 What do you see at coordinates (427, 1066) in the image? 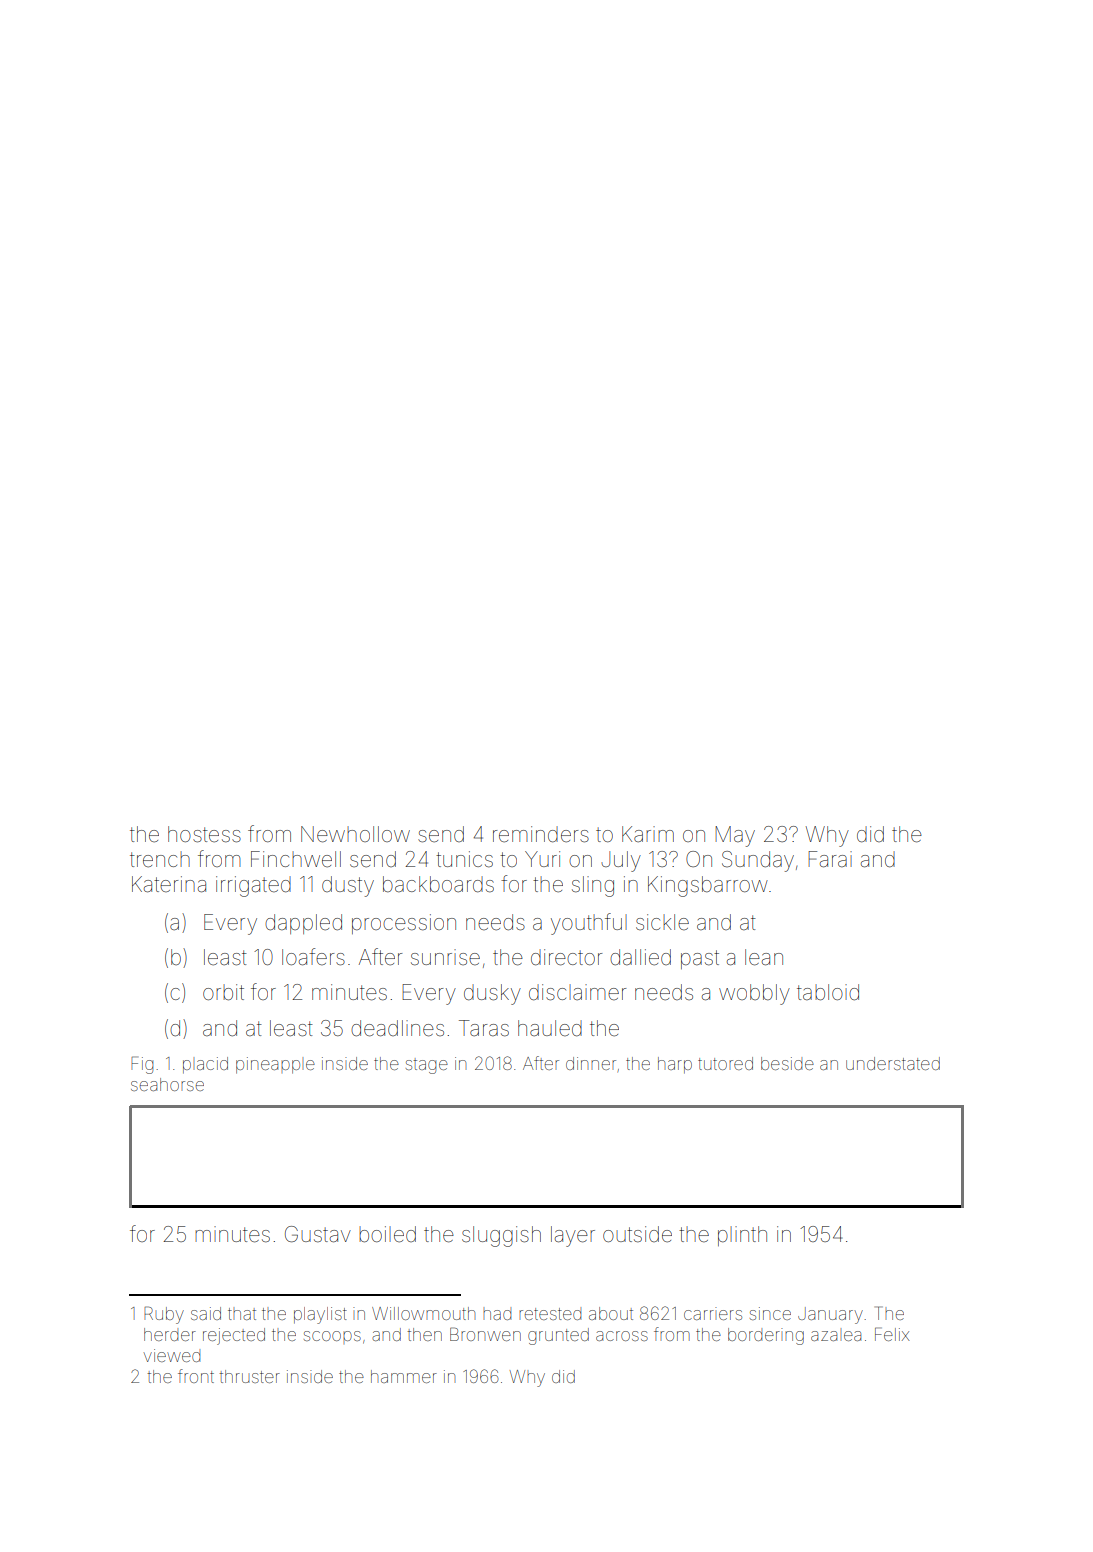
I see `stage` at bounding box center [427, 1066].
